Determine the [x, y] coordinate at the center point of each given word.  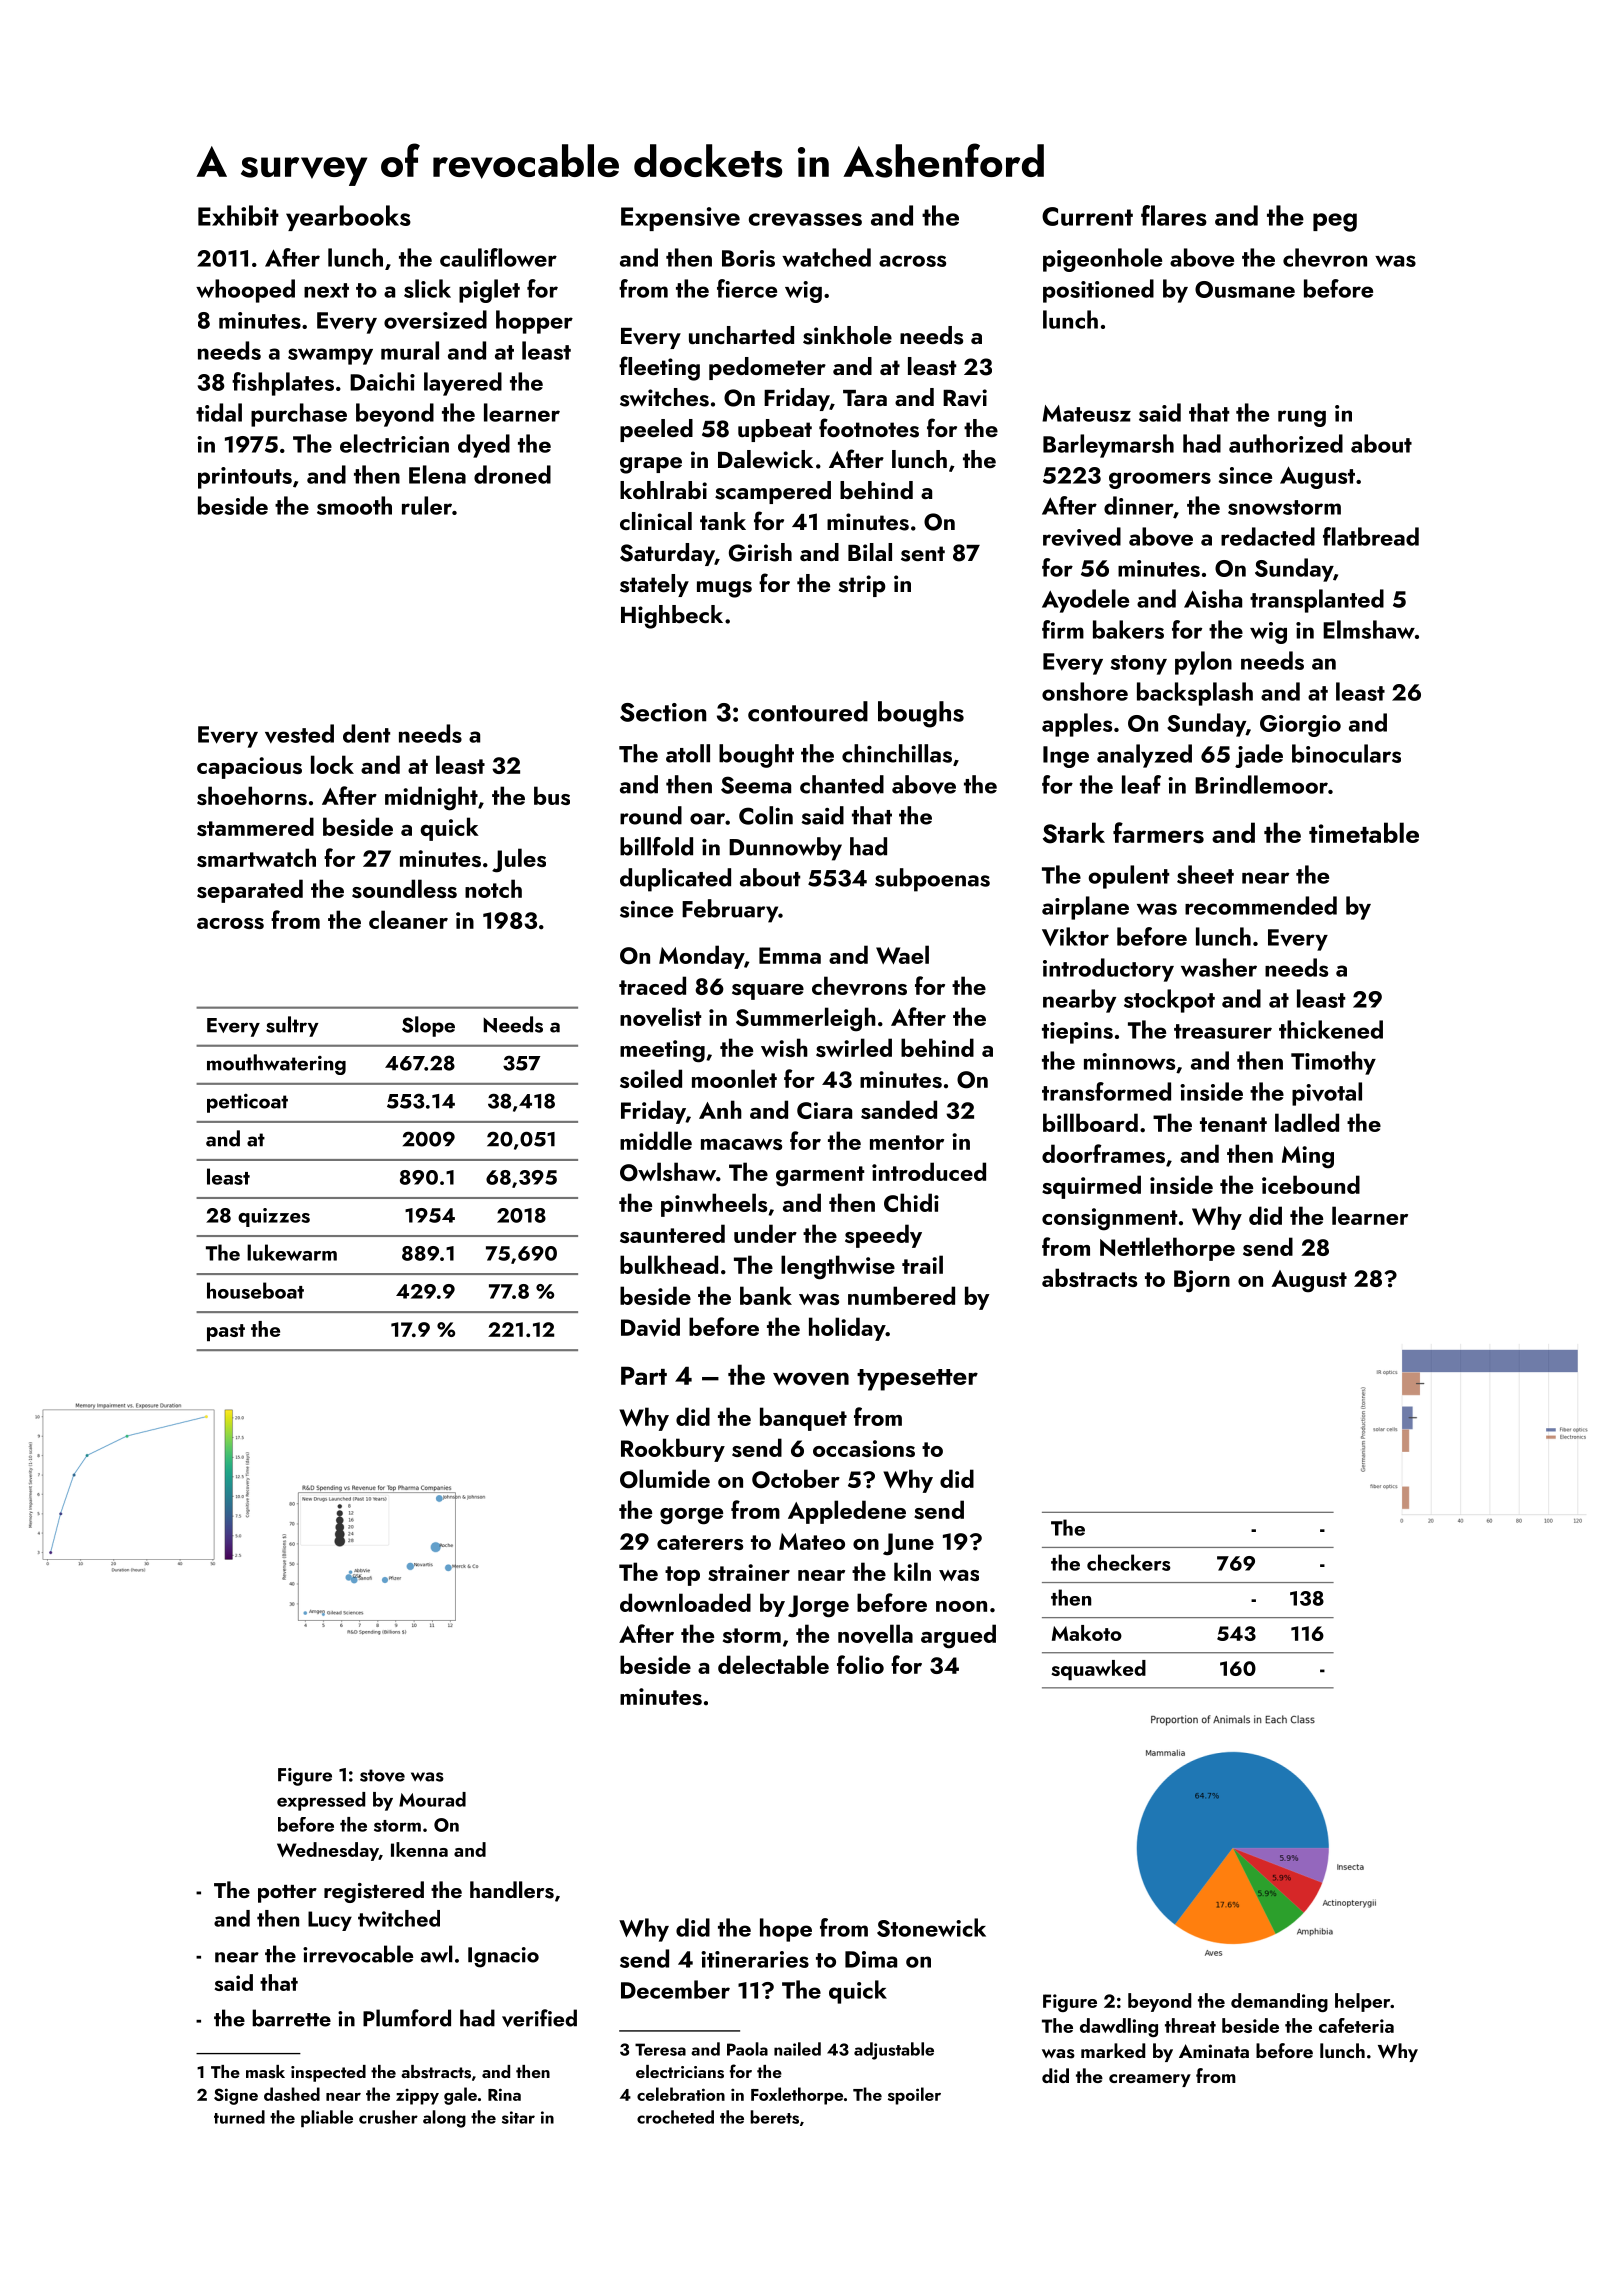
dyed [484, 446]
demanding [1279, 2002]
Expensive [680, 219]
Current [1087, 216]
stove [382, 1775]
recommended [1261, 905]
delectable [773, 1664]
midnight [431, 798]
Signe [236, 2096]
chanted [842, 784]
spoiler [914, 2096]
